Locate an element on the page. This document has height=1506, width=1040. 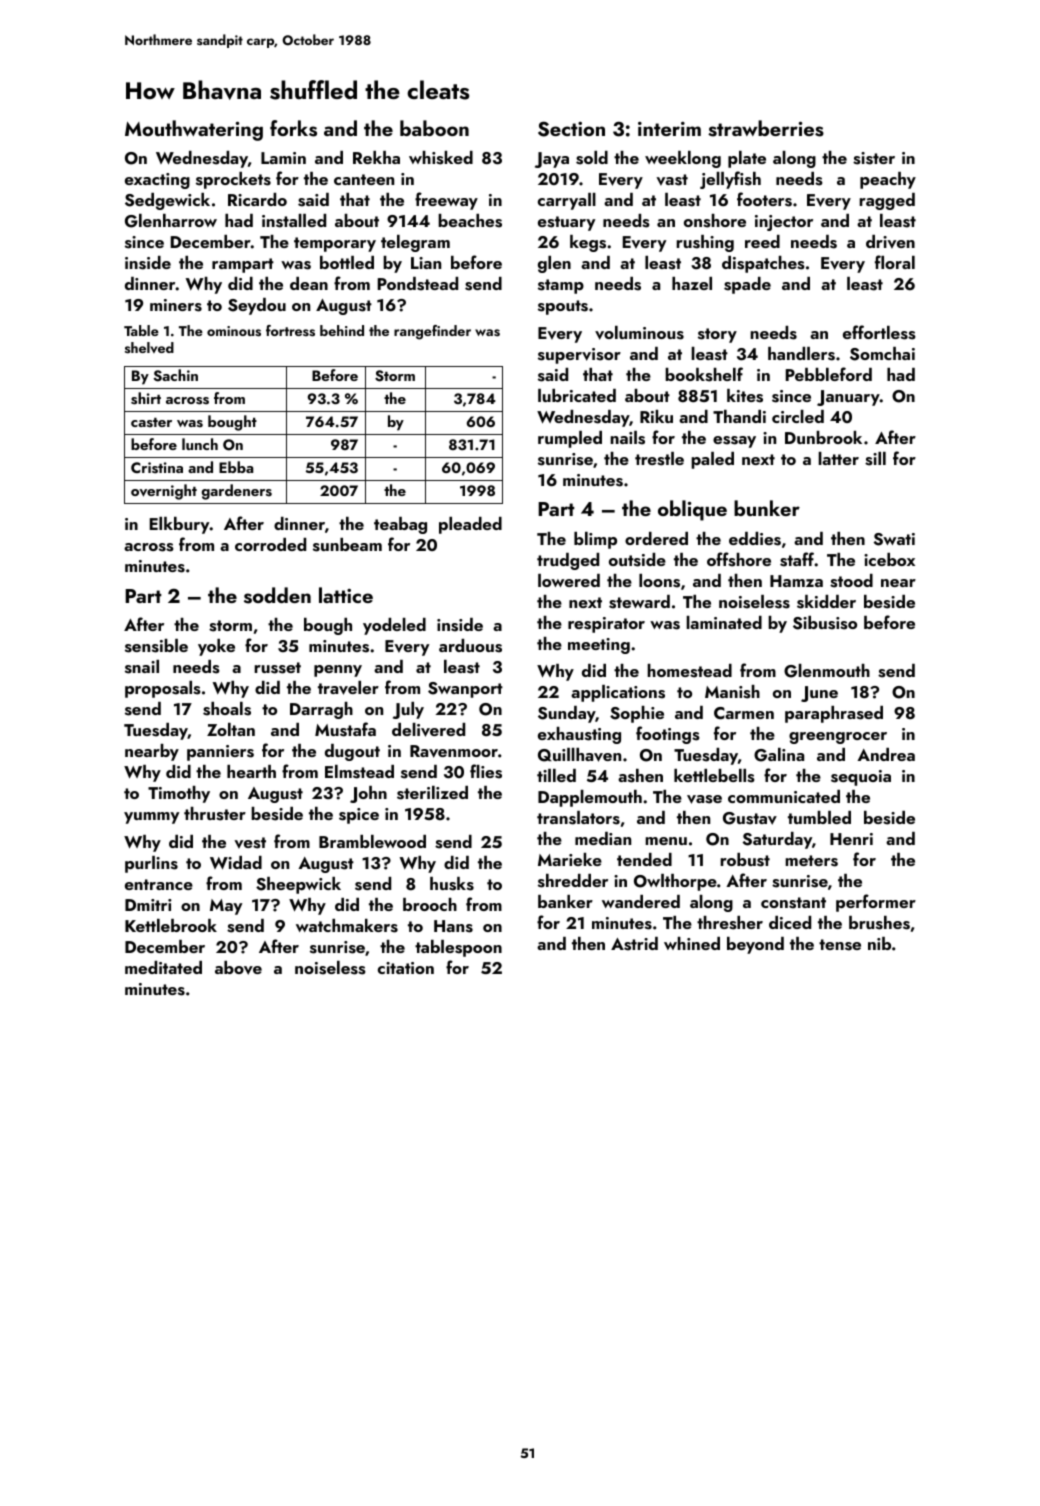
caster is located at coordinates (151, 423).
